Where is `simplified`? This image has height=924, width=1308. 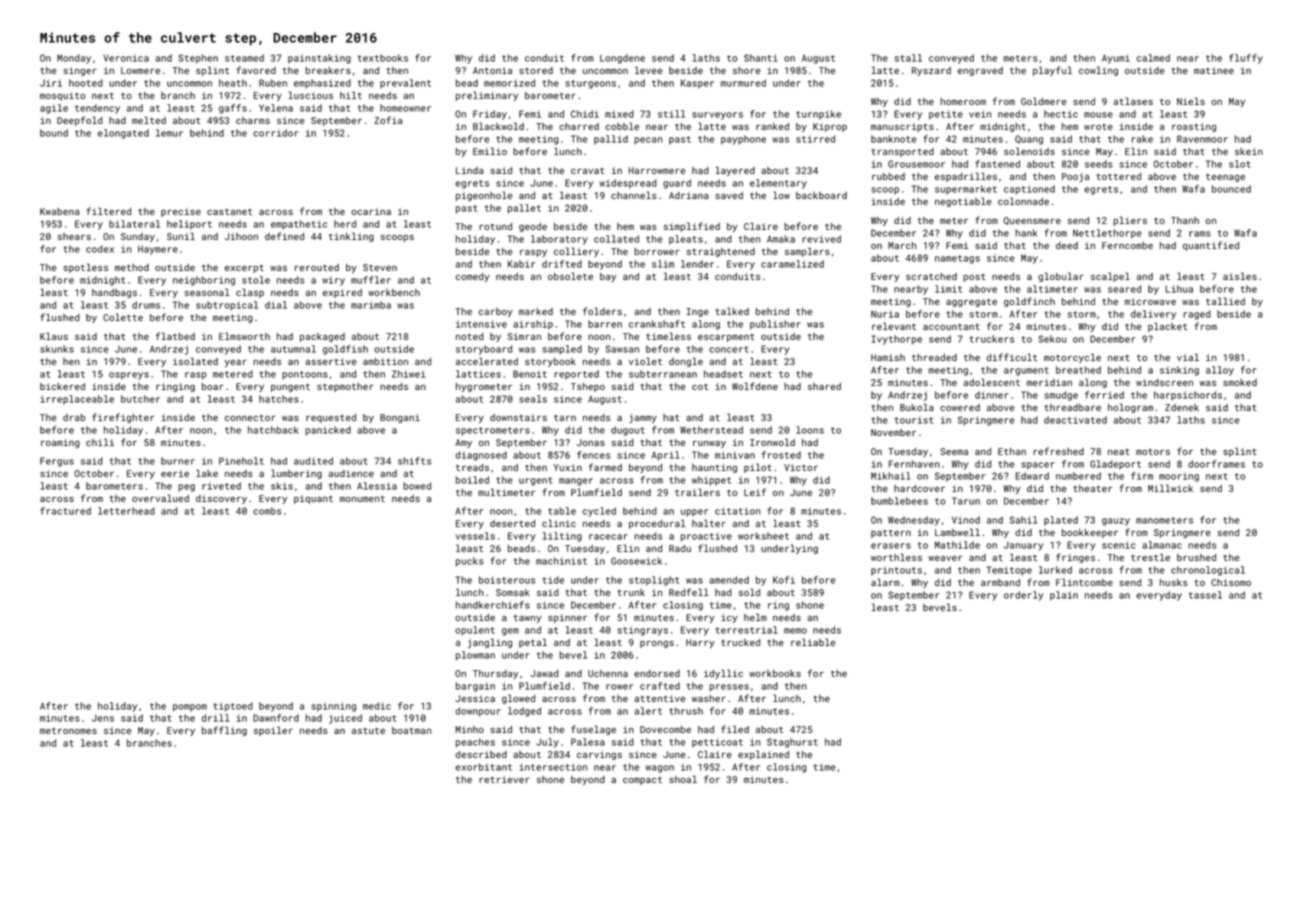 simplified is located at coordinates (692, 227).
